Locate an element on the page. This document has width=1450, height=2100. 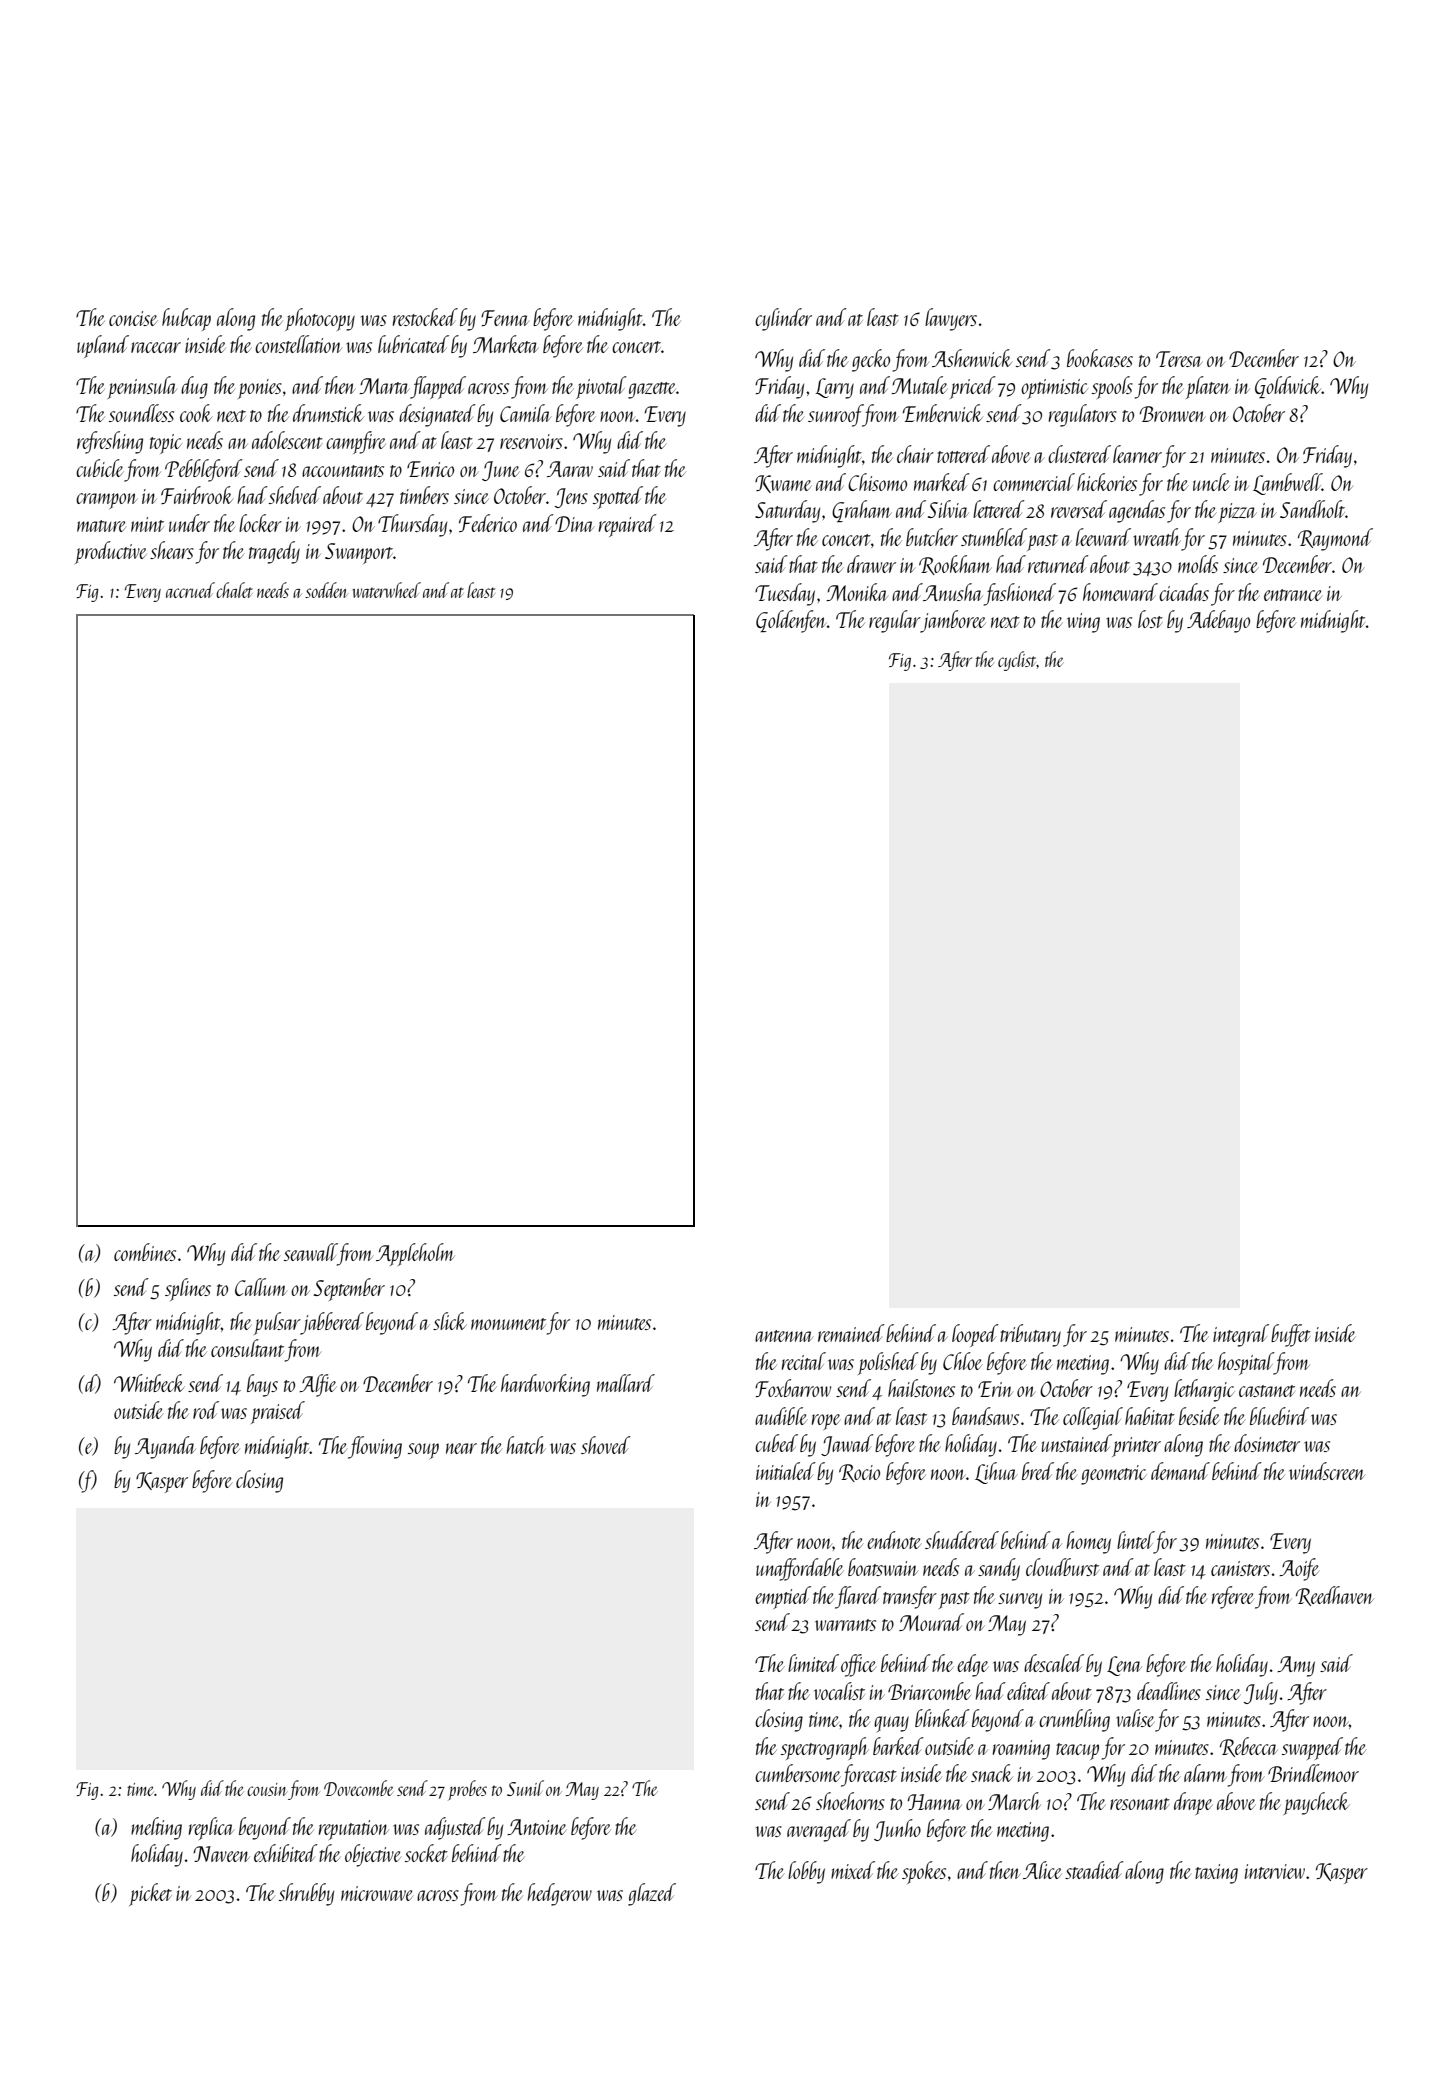
seawall is located at coordinates (310, 1252).
